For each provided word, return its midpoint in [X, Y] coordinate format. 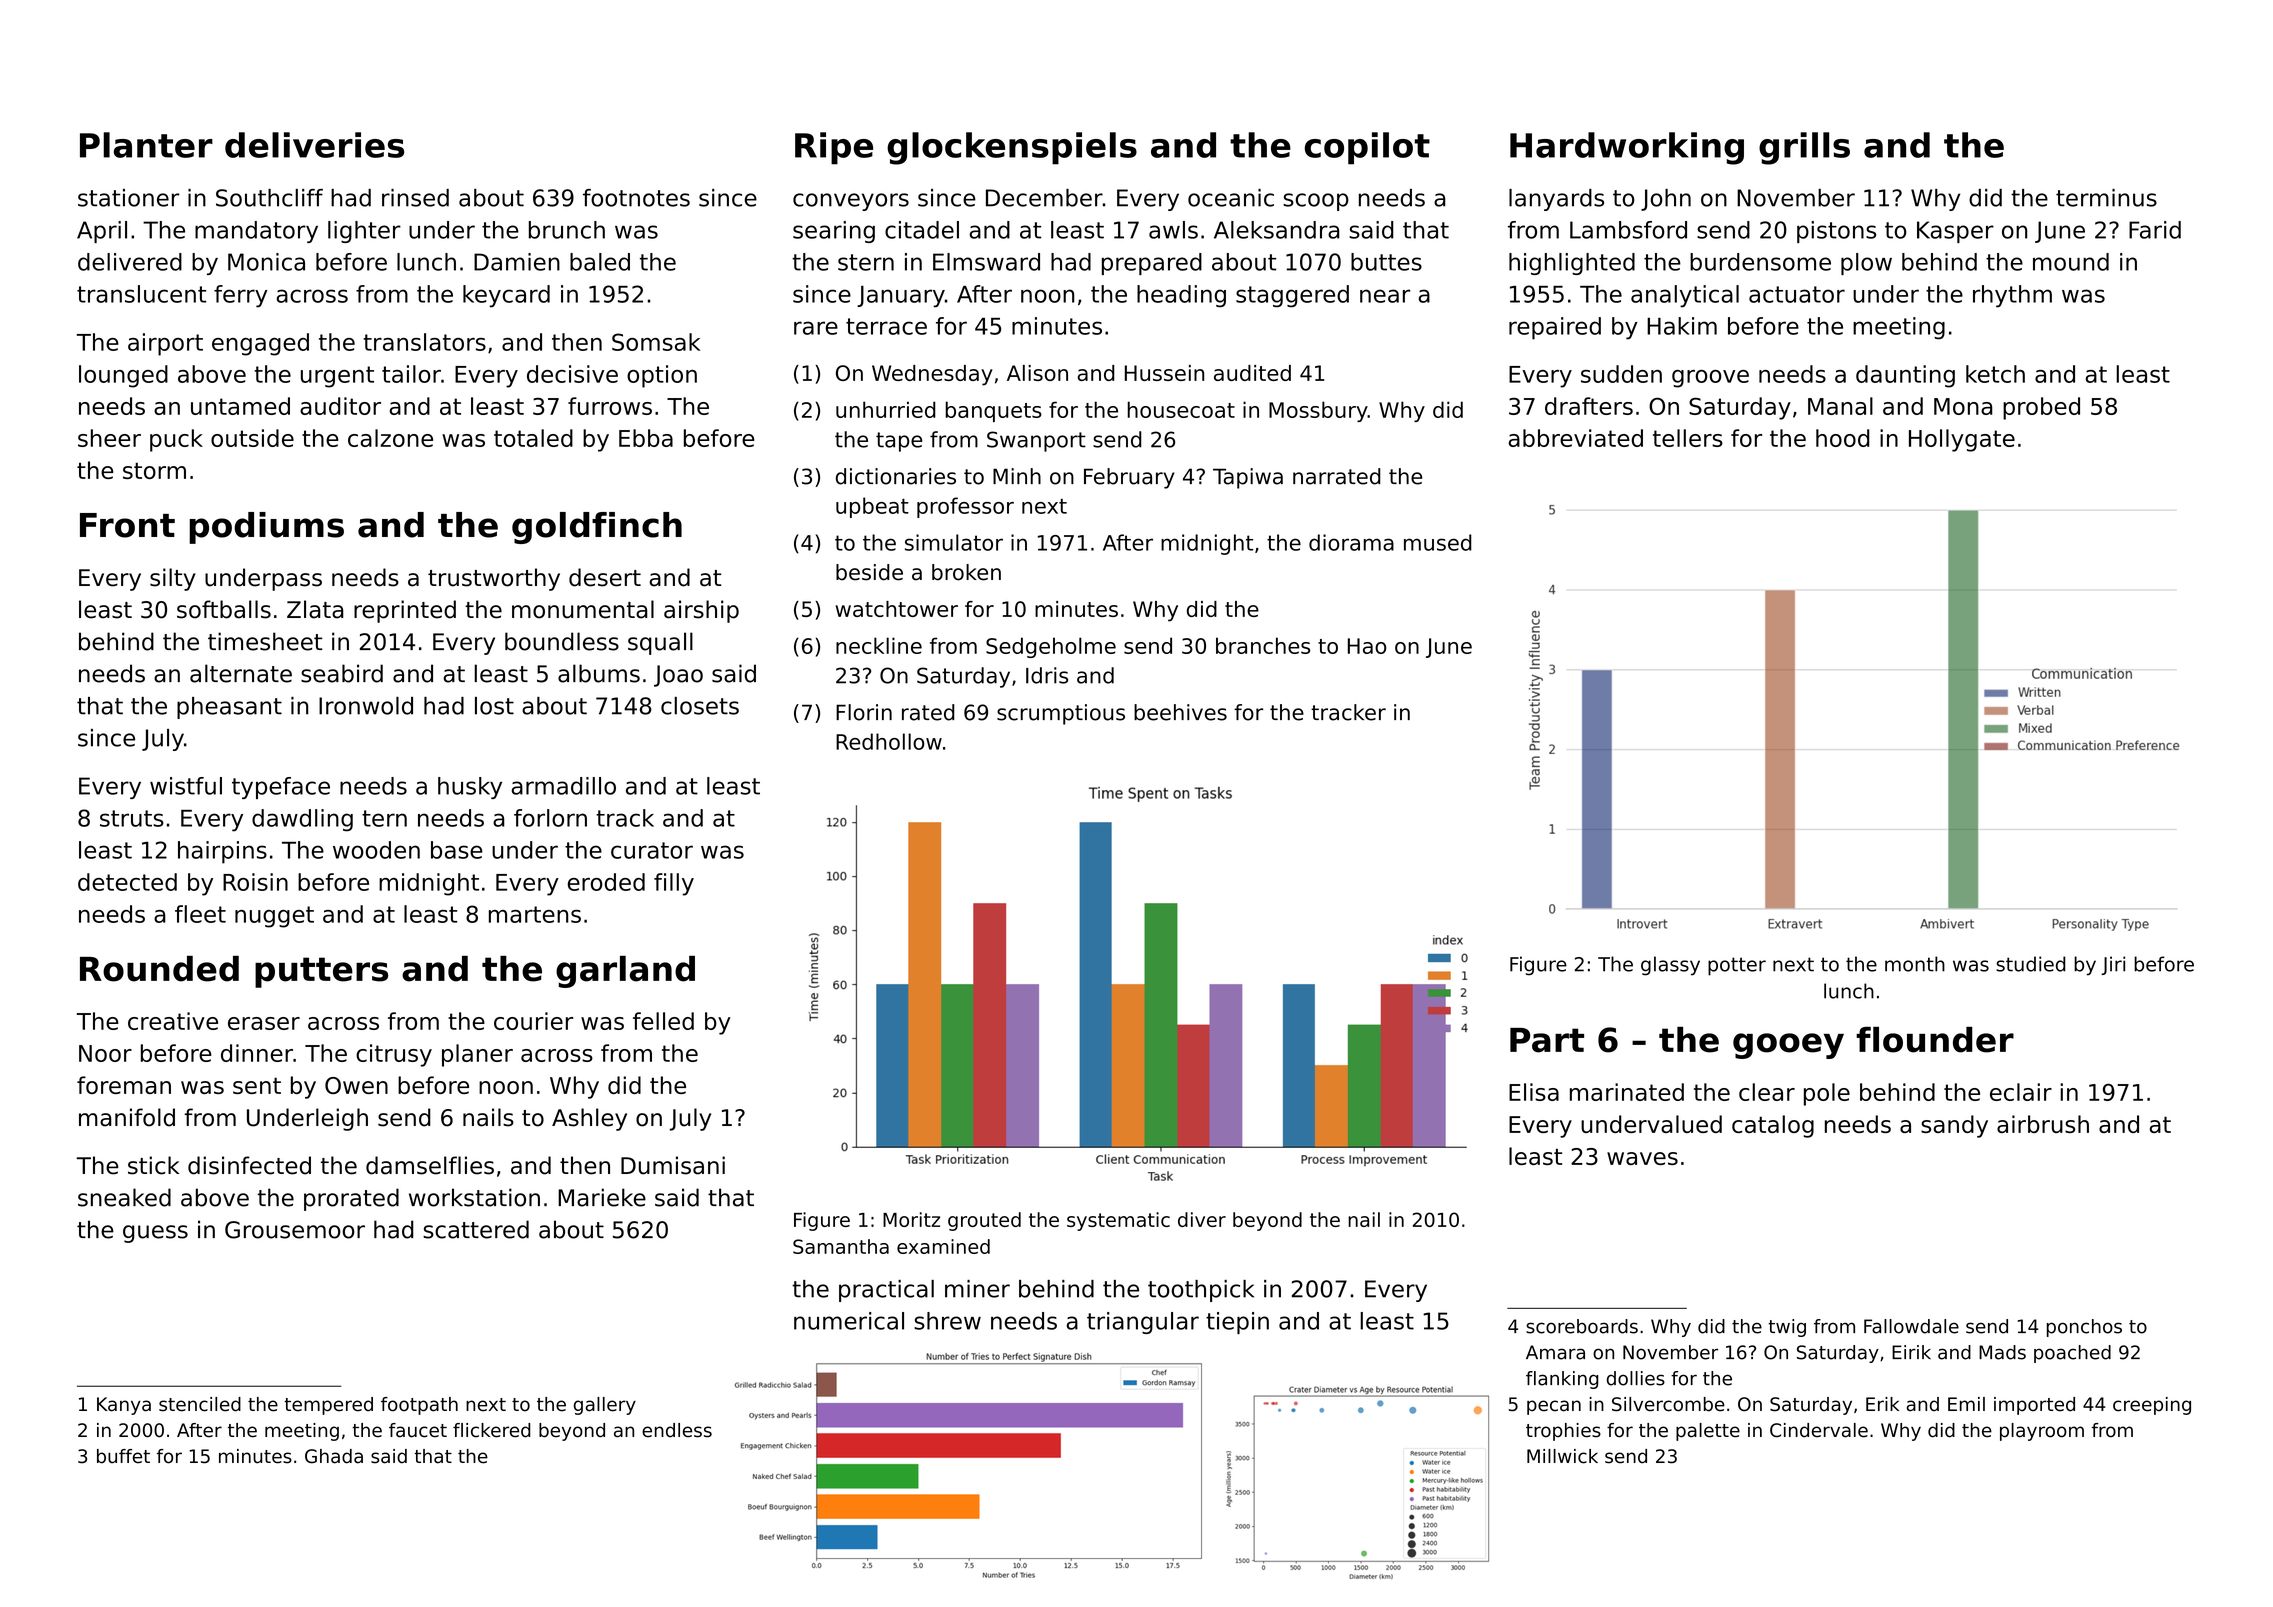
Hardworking [1627, 148]
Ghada [334, 1456]
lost [494, 706]
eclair [2021, 1092]
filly [674, 884]
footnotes [636, 198]
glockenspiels [1012, 148]
